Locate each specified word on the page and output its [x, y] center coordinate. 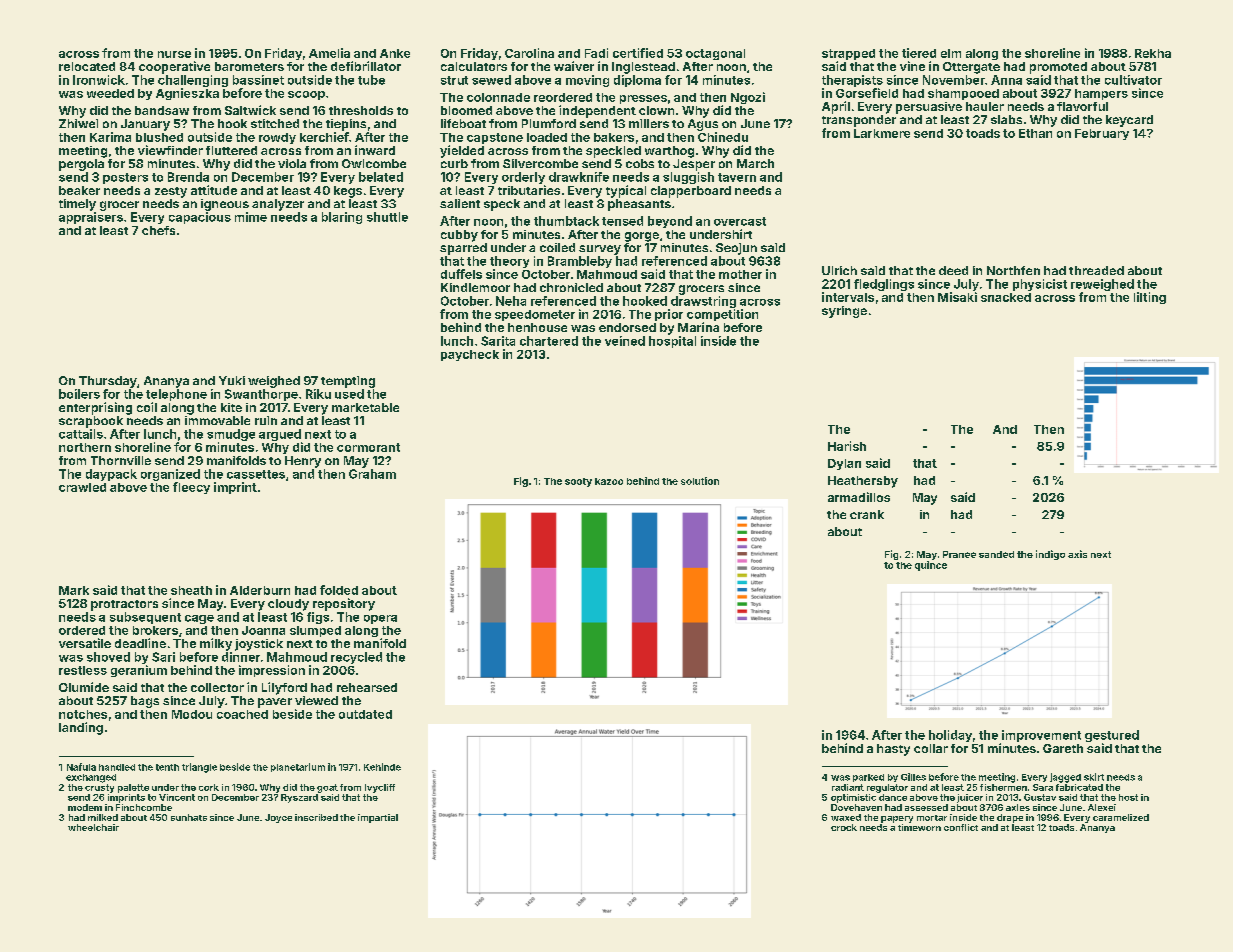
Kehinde [382, 767]
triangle [199, 768]
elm [951, 53]
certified [638, 53]
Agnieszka [187, 94]
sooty [578, 482]
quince [931, 566]
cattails [81, 434]
